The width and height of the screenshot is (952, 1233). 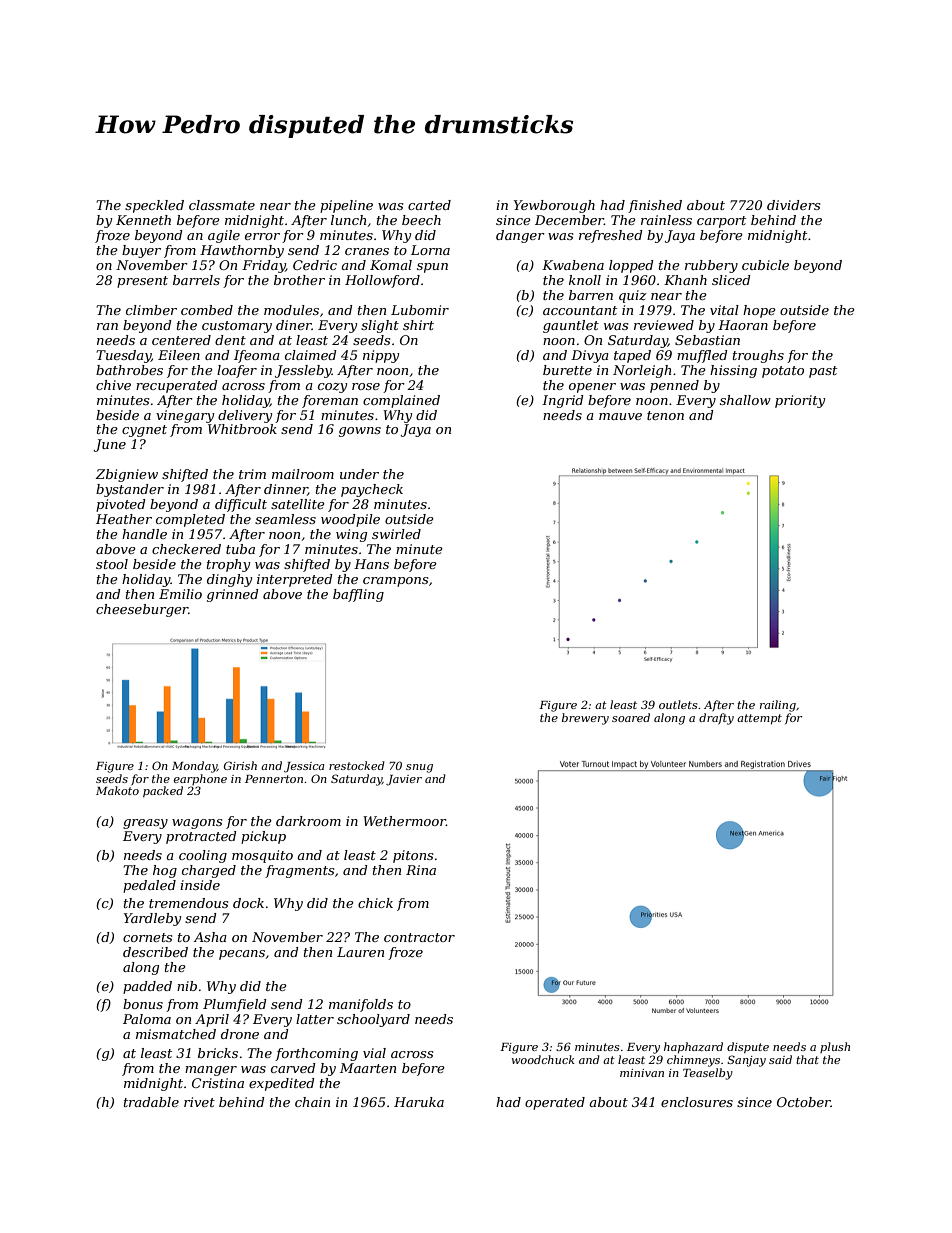 I want to click on carted, so click(x=429, y=205).
